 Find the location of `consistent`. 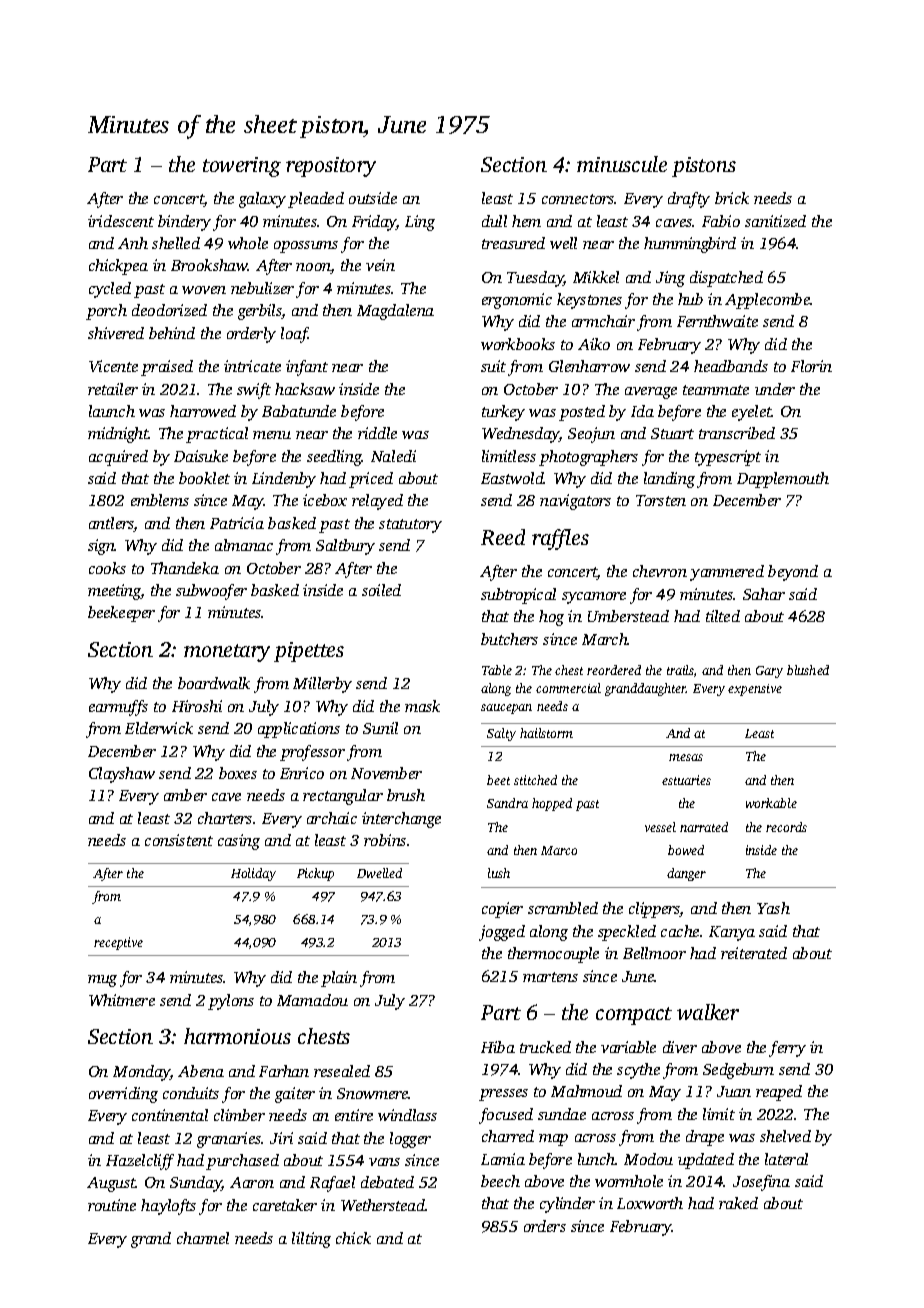

consistent is located at coordinates (179, 840).
